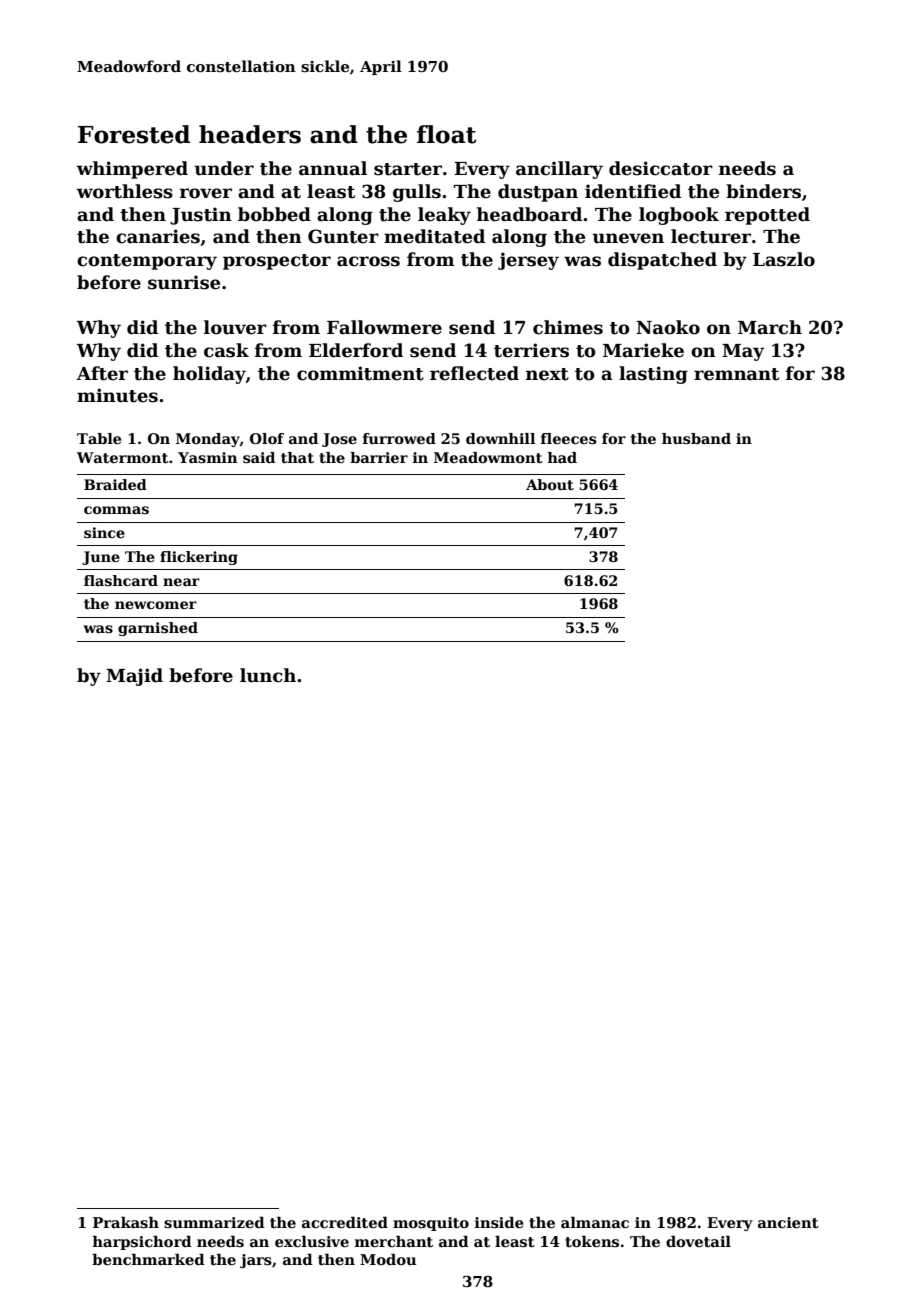 The image size is (924, 1308). I want to click on binders, so click(763, 191).
